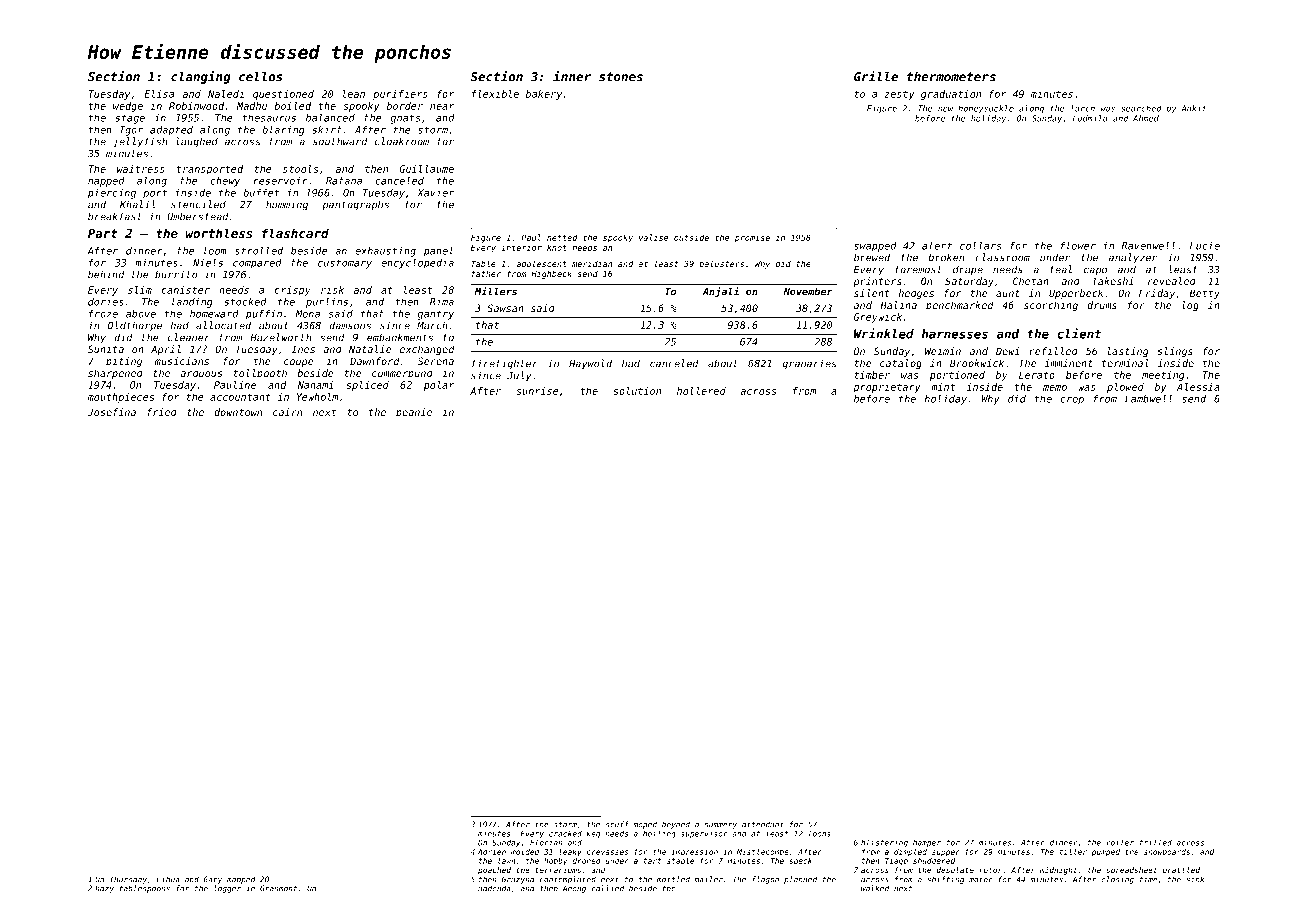  What do you see at coordinates (763, 824) in the screenshot?
I see `attendant` at bounding box center [763, 824].
